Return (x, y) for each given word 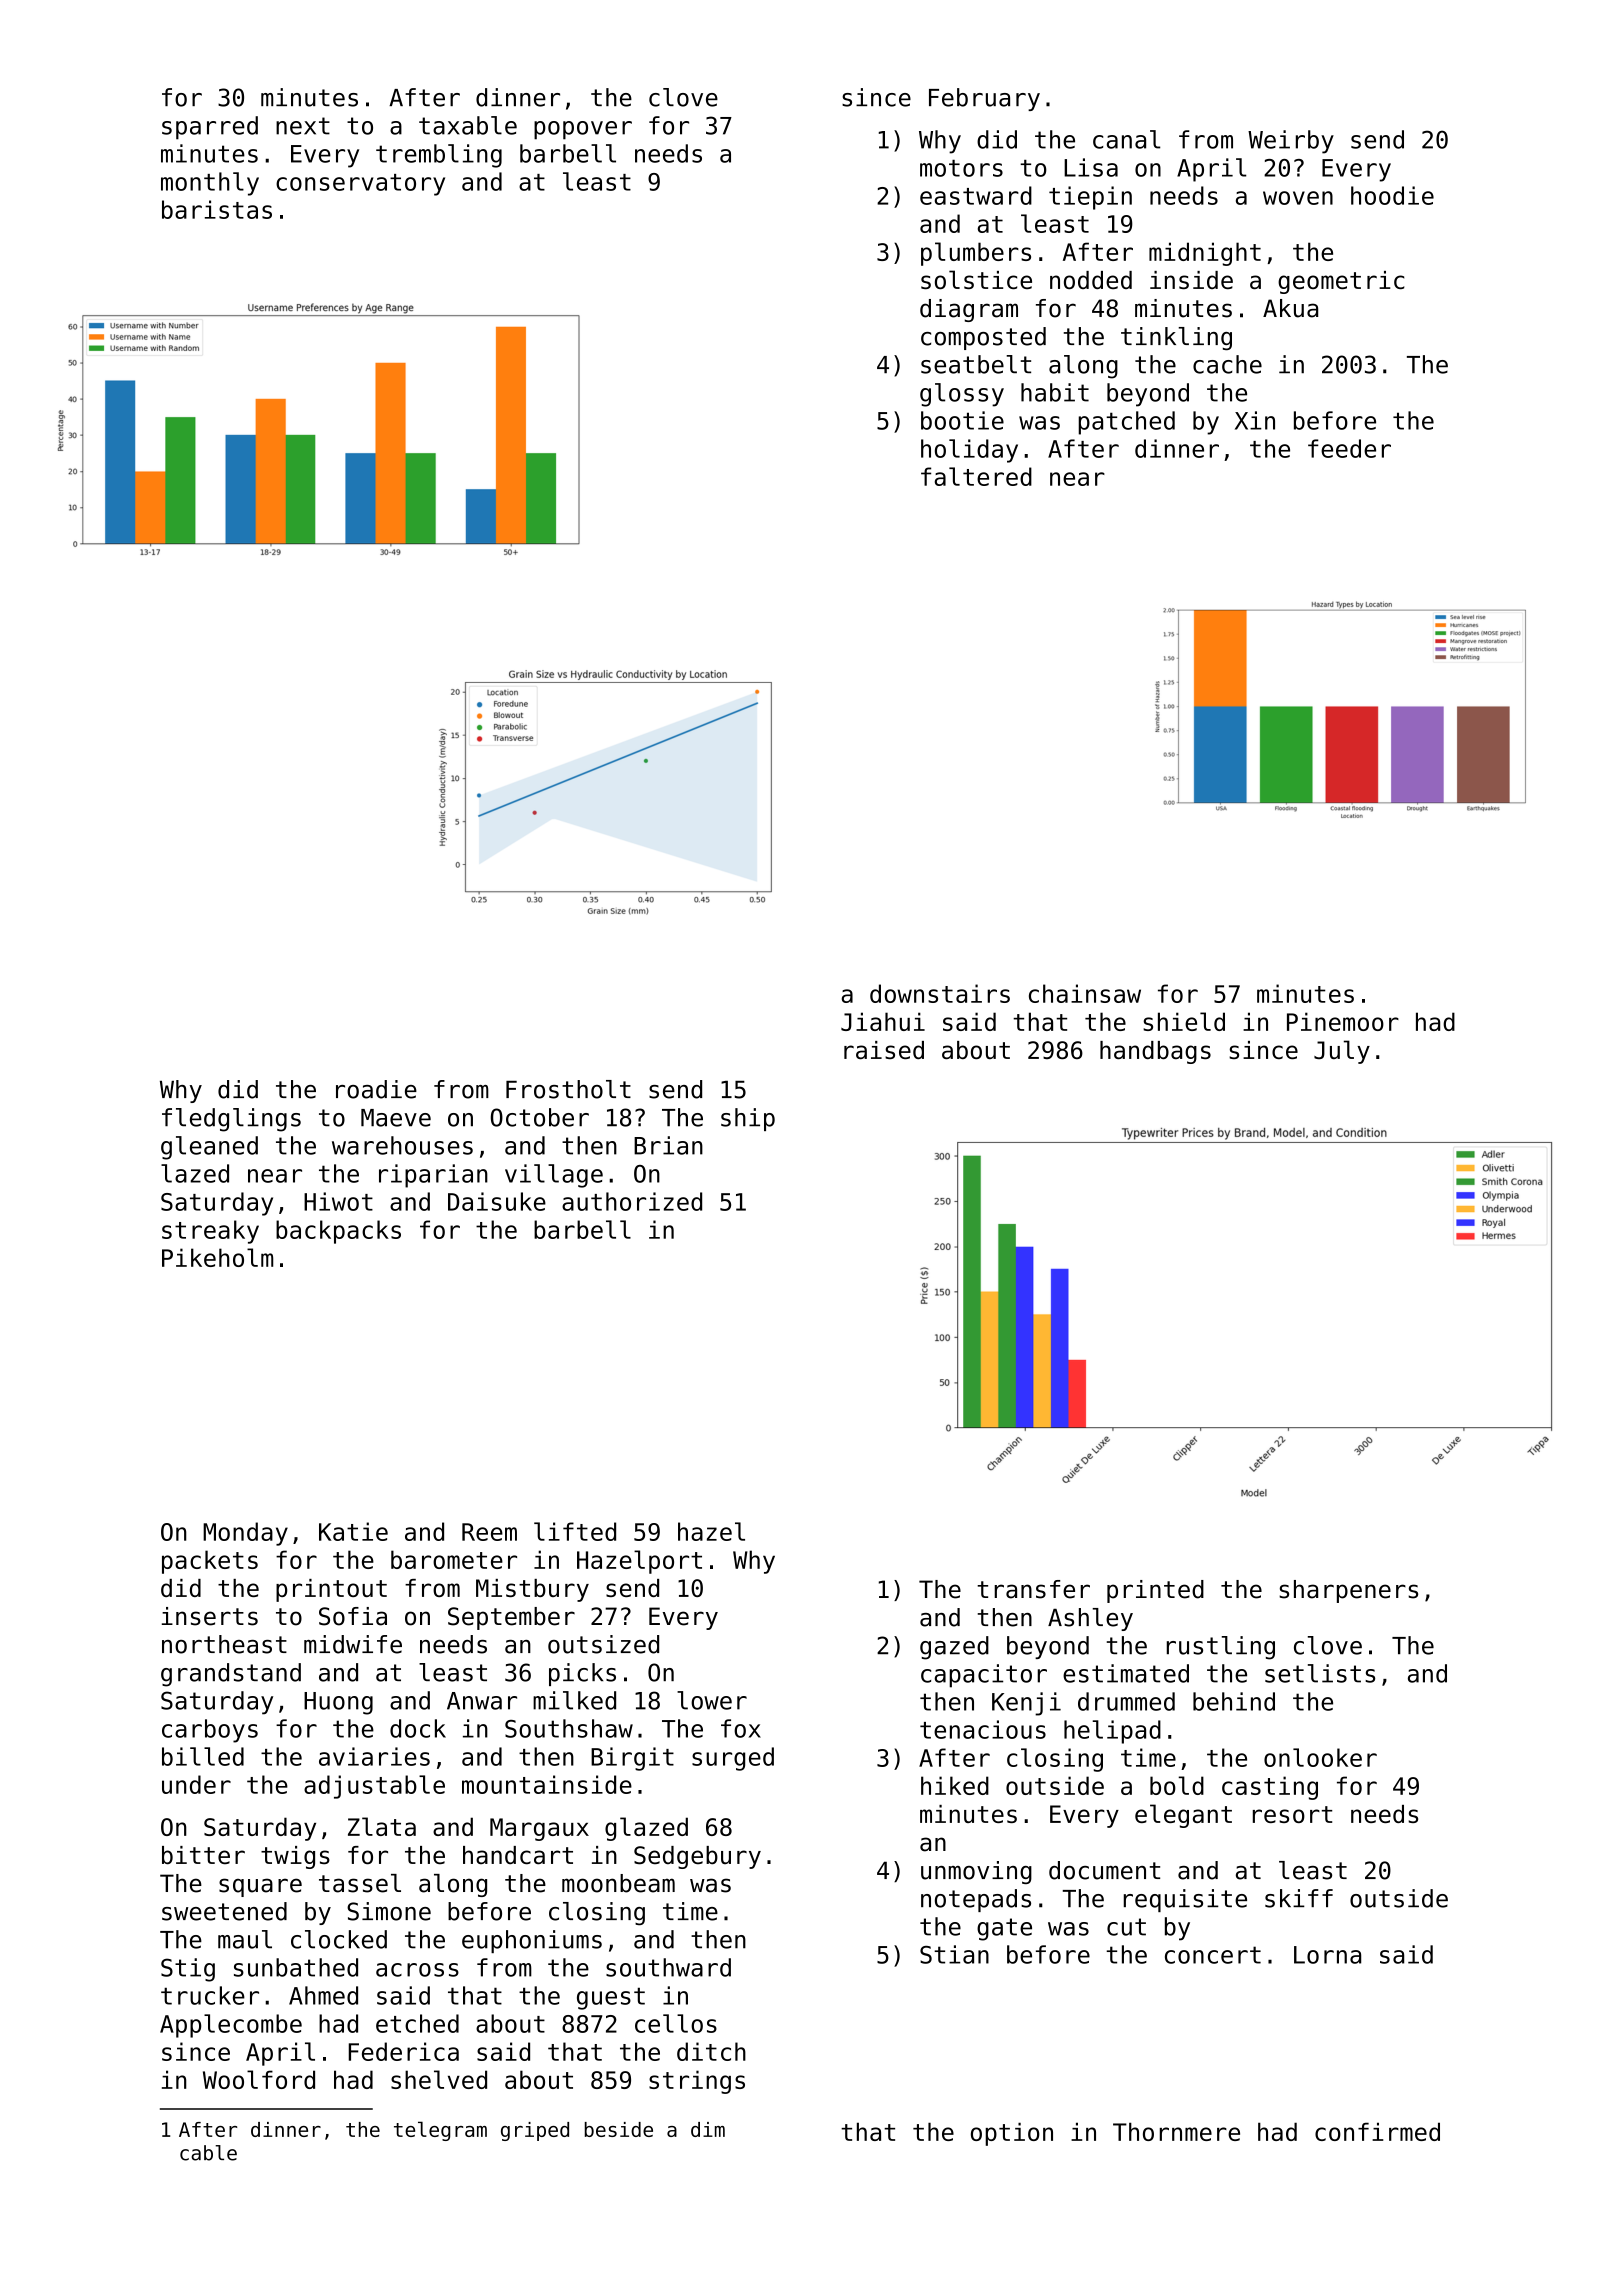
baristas (217, 209)
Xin (1255, 420)
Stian (954, 1954)
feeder (1349, 448)
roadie (376, 1089)
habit (1055, 392)
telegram (440, 2131)
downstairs (940, 993)
